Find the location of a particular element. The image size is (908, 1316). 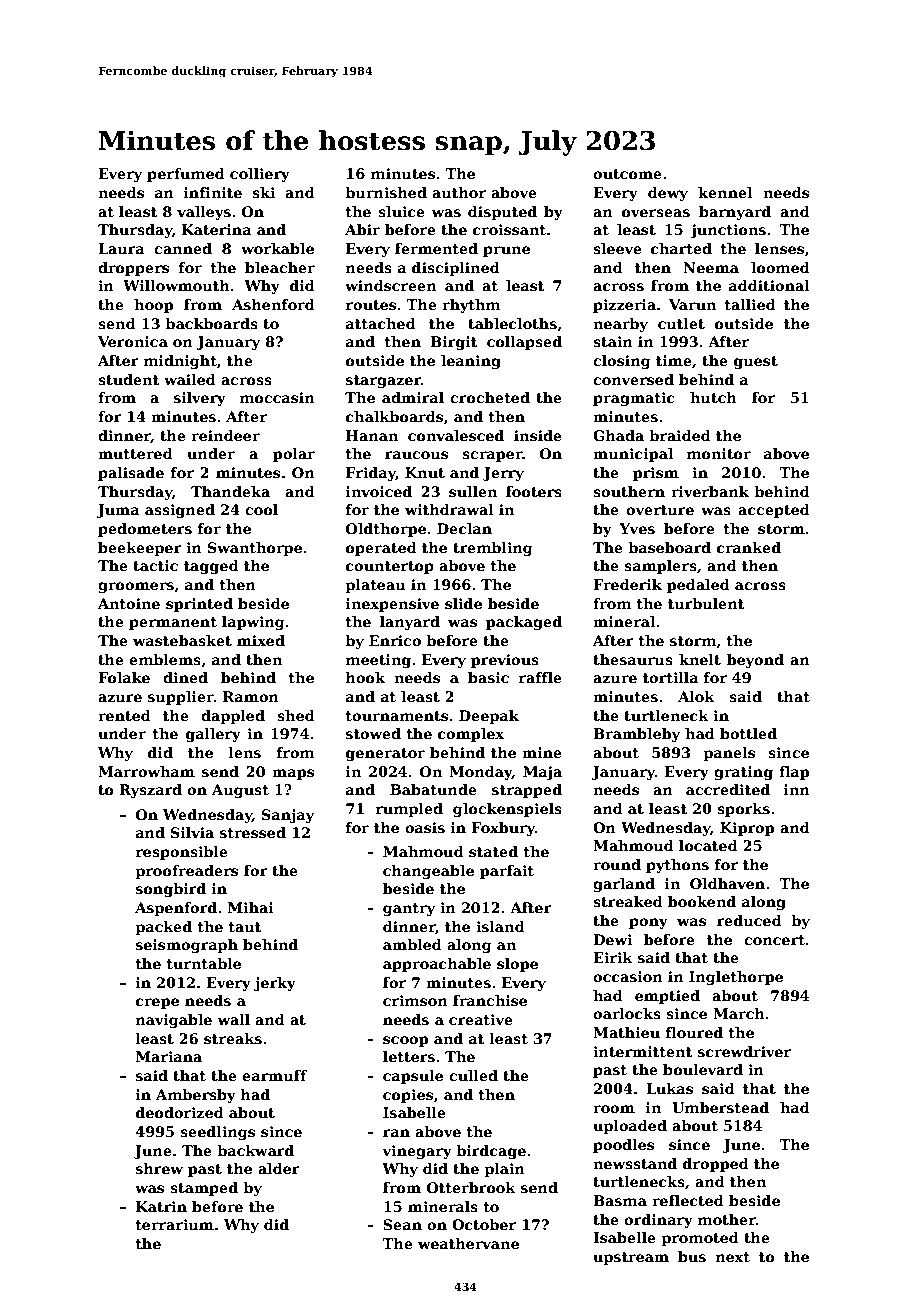

perfumed is located at coordinates (186, 175).
